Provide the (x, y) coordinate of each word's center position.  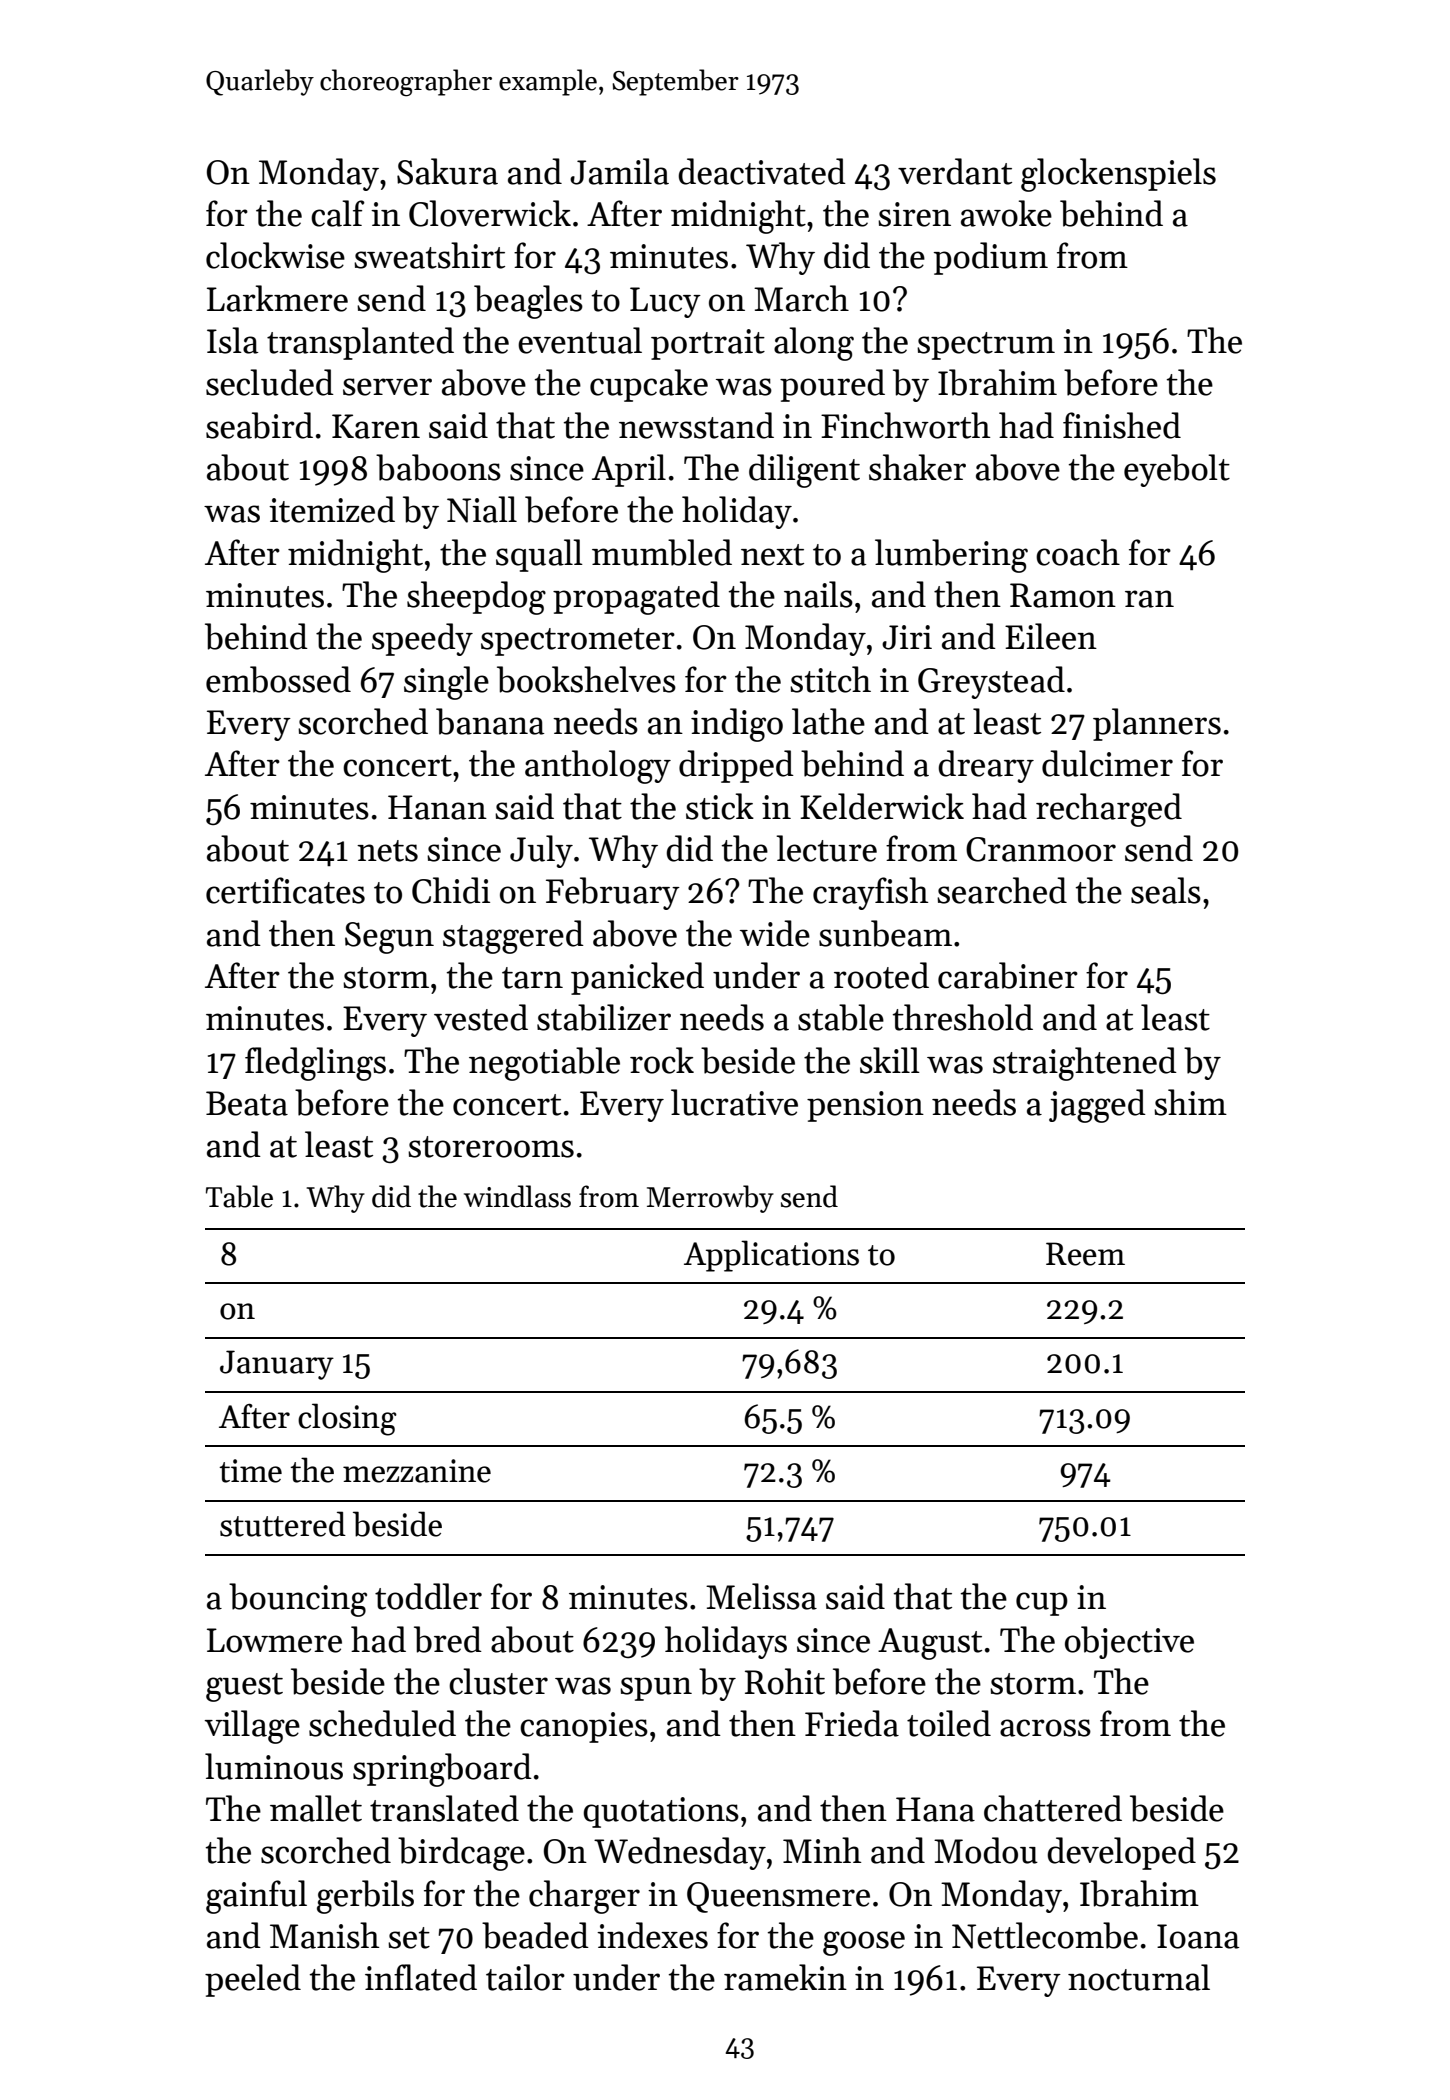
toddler (428, 1596)
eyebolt (1177, 470)
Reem (1085, 1254)
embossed (278, 679)
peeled (253, 1980)
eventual (580, 340)
